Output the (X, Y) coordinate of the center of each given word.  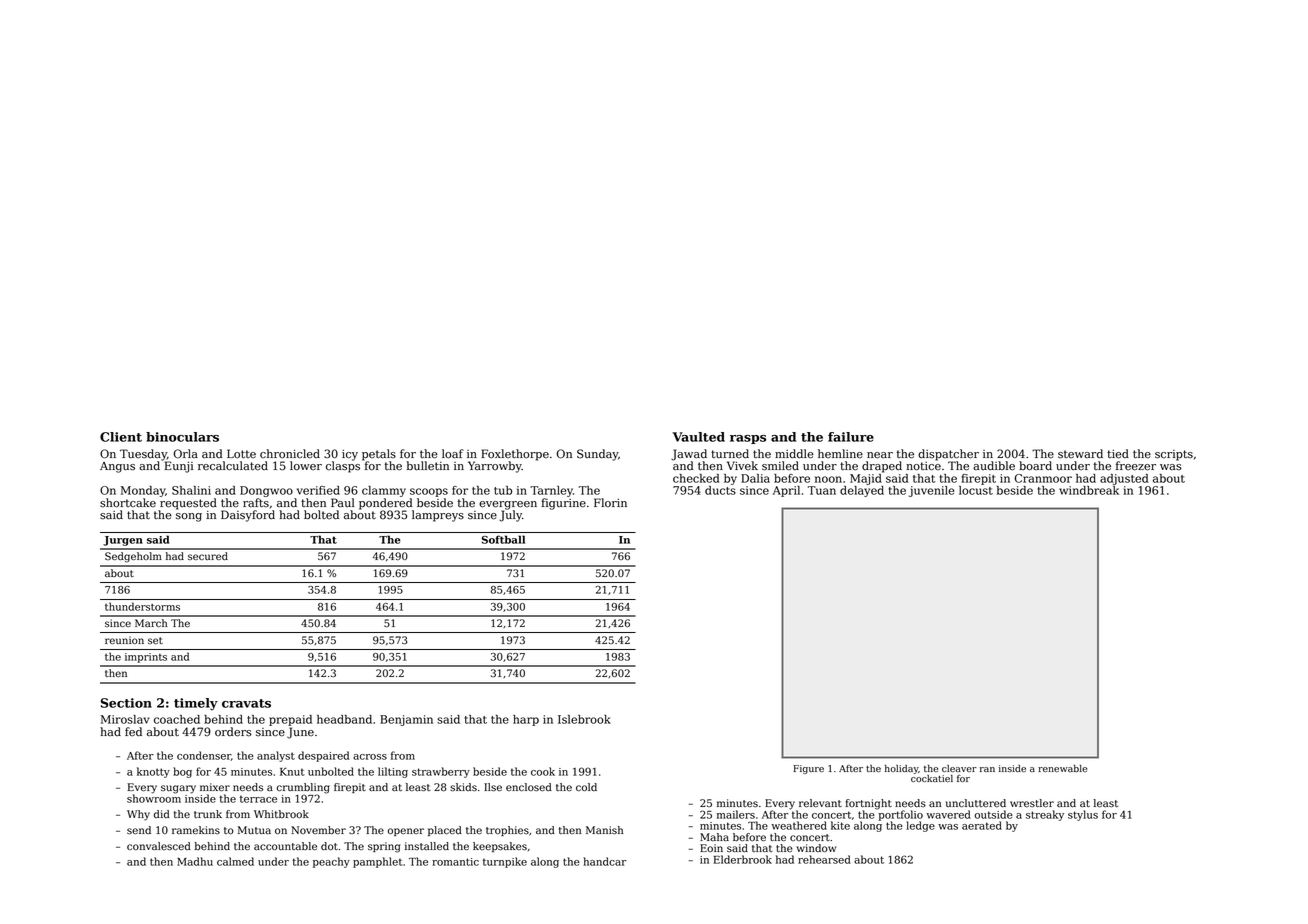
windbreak (1089, 490)
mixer (215, 787)
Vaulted (698, 437)
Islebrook (584, 719)
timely (196, 704)
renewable (1062, 769)
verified (318, 490)
